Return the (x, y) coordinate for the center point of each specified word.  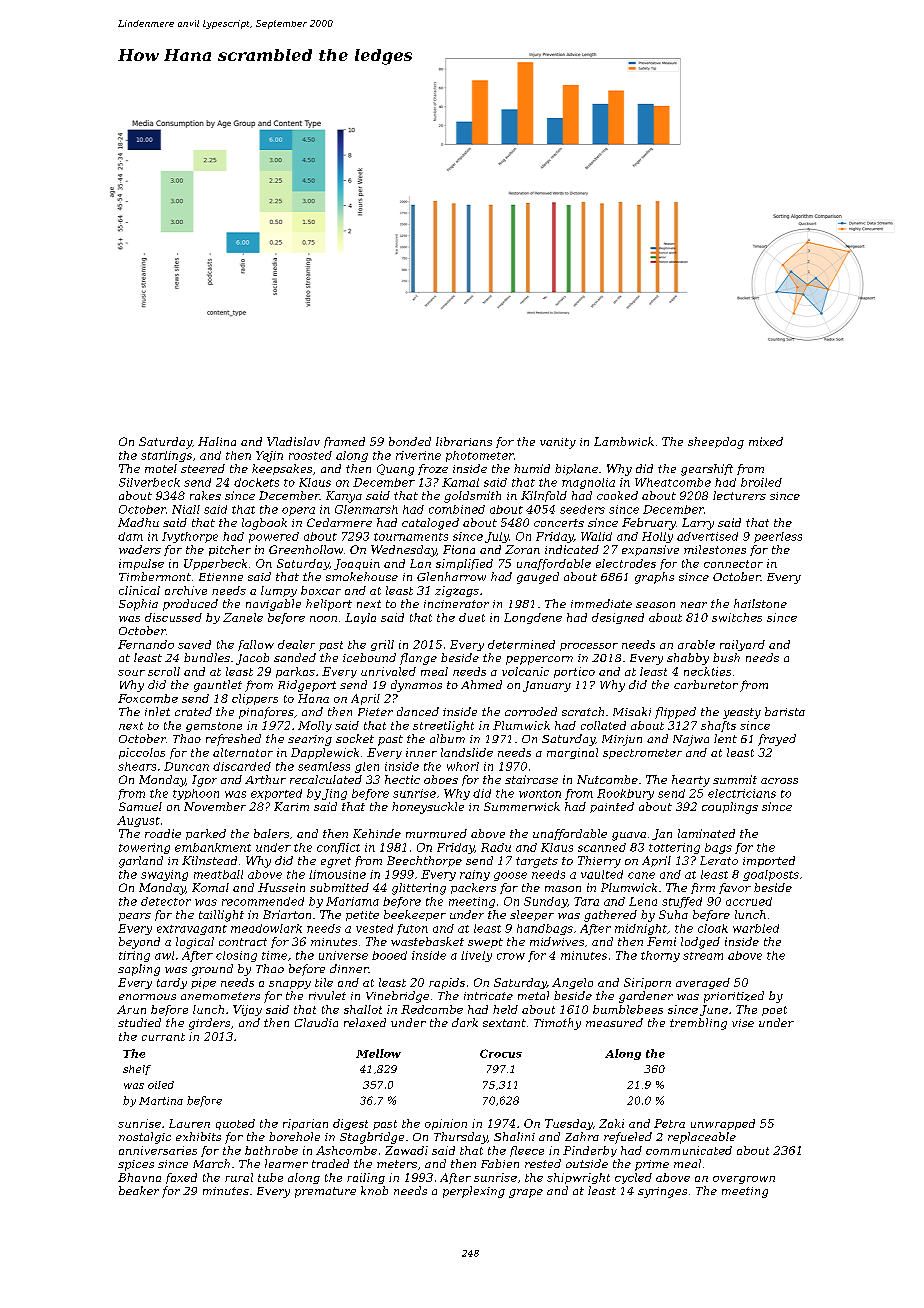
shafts (718, 726)
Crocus (501, 1053)
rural (239, 1177)
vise (743, 1023)
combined (457, 509)
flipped (675, 713)
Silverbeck (149, 482)
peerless (778, 537)
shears (137, 766)
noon (323, 619)
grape (526, 1193)
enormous (147, 997)
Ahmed (481, 684)
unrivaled (388, 671)
